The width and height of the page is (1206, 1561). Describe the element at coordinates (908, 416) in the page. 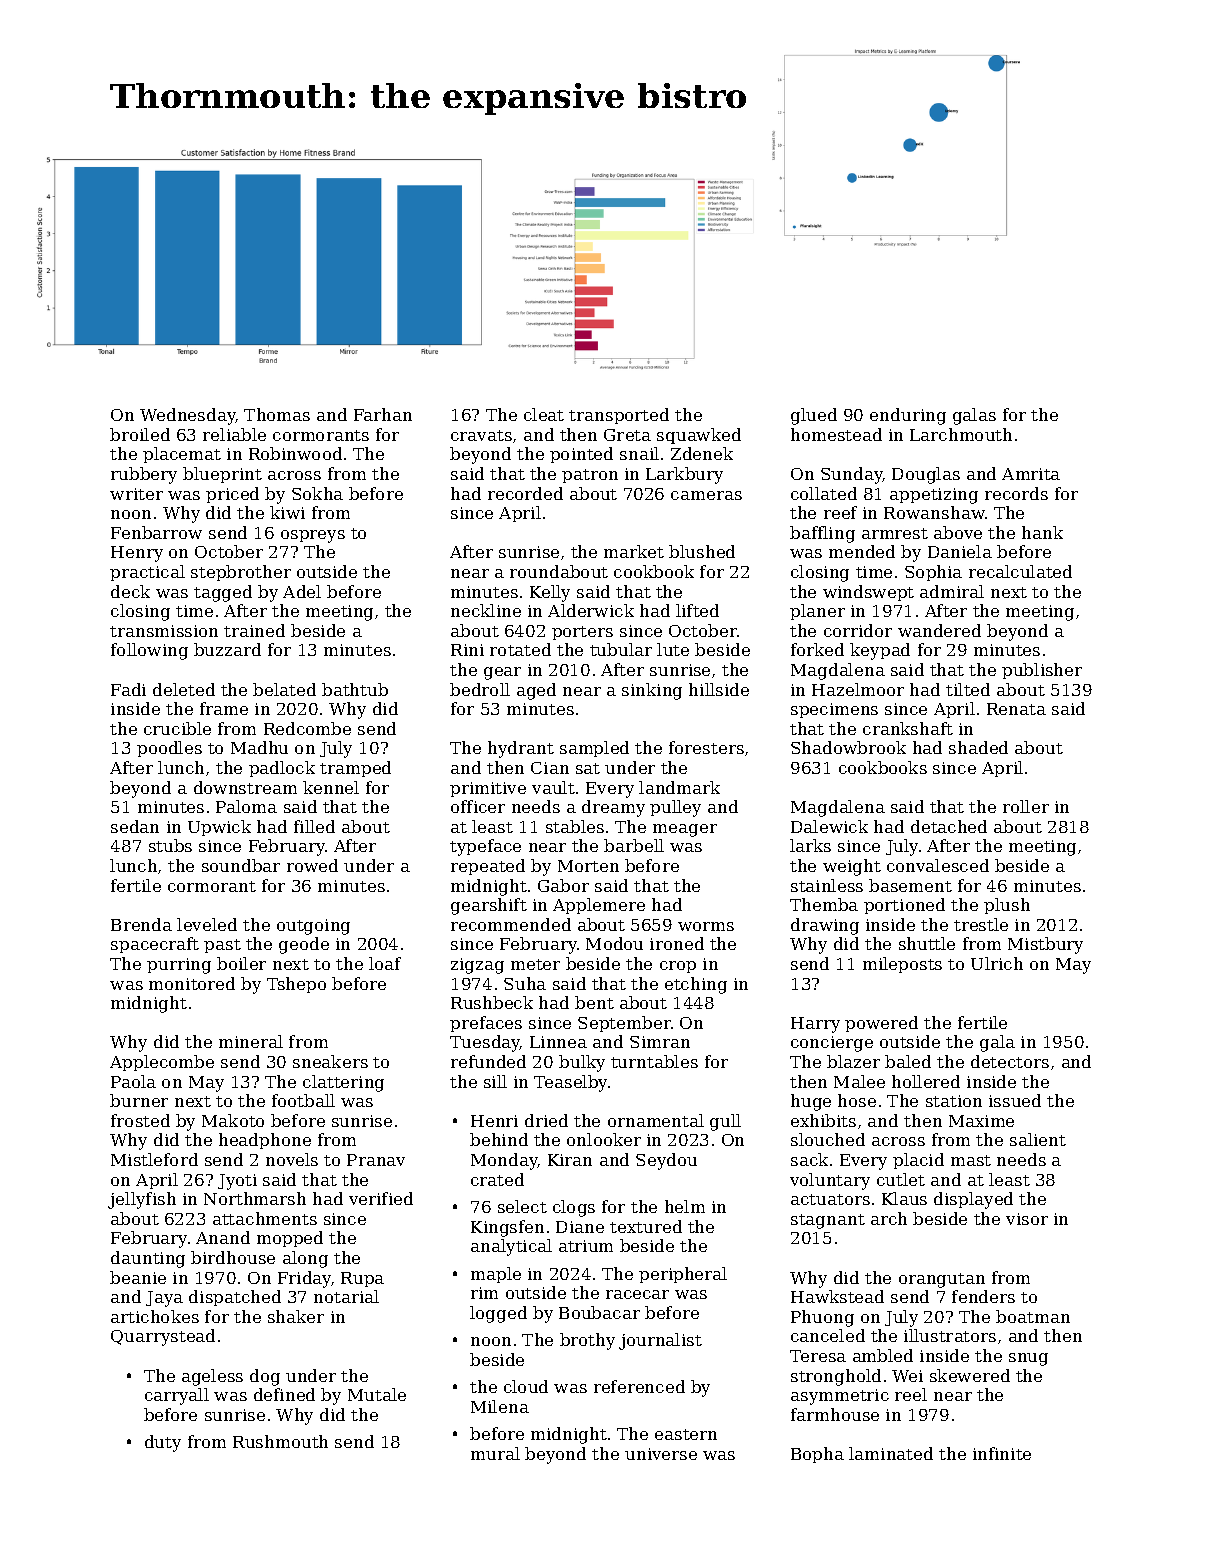

I see `enduring` at that location.
